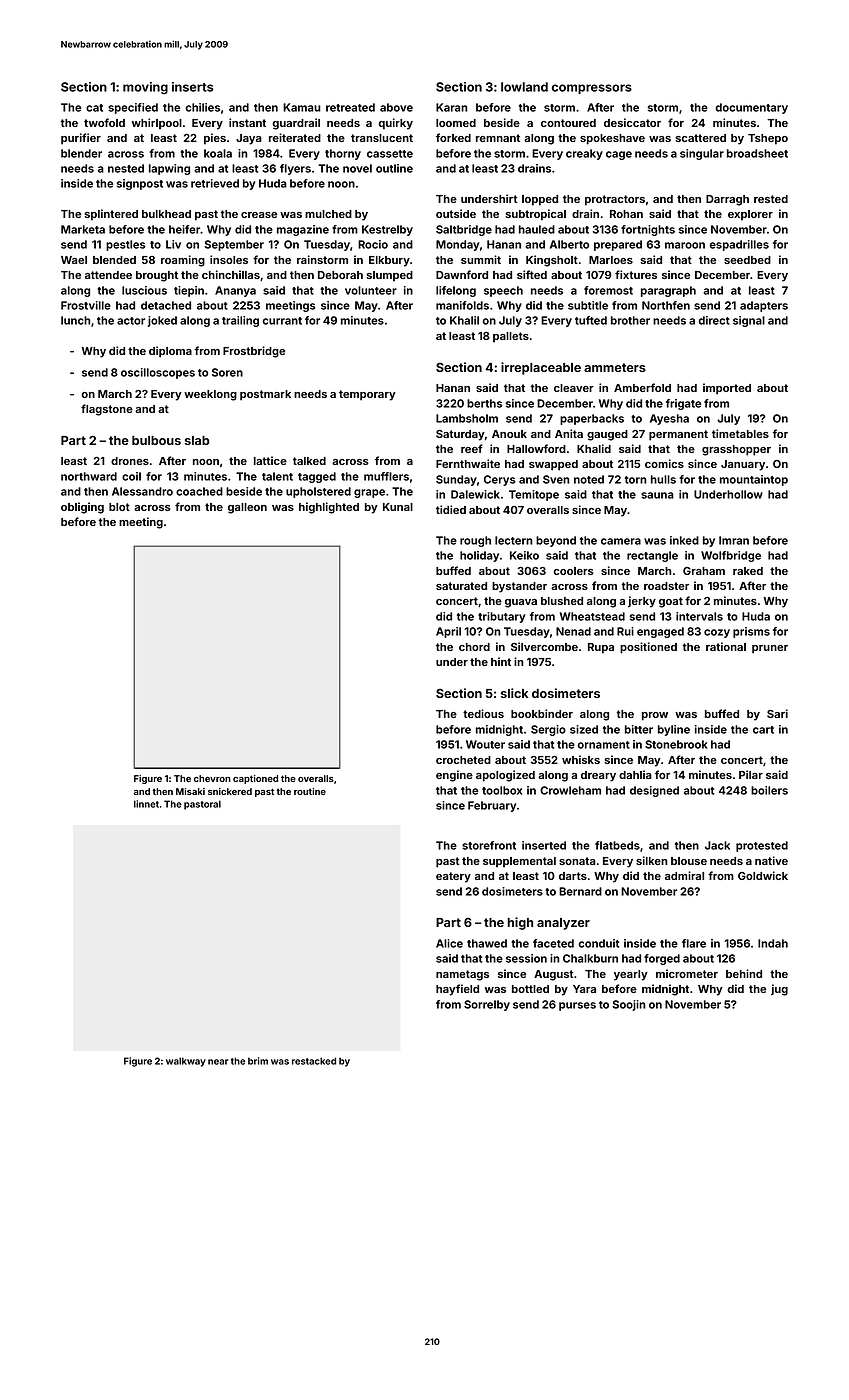 Image resolution: width=849 pixels, height=1400 pixels. I want to click on fortnights, so click(648, 230).
